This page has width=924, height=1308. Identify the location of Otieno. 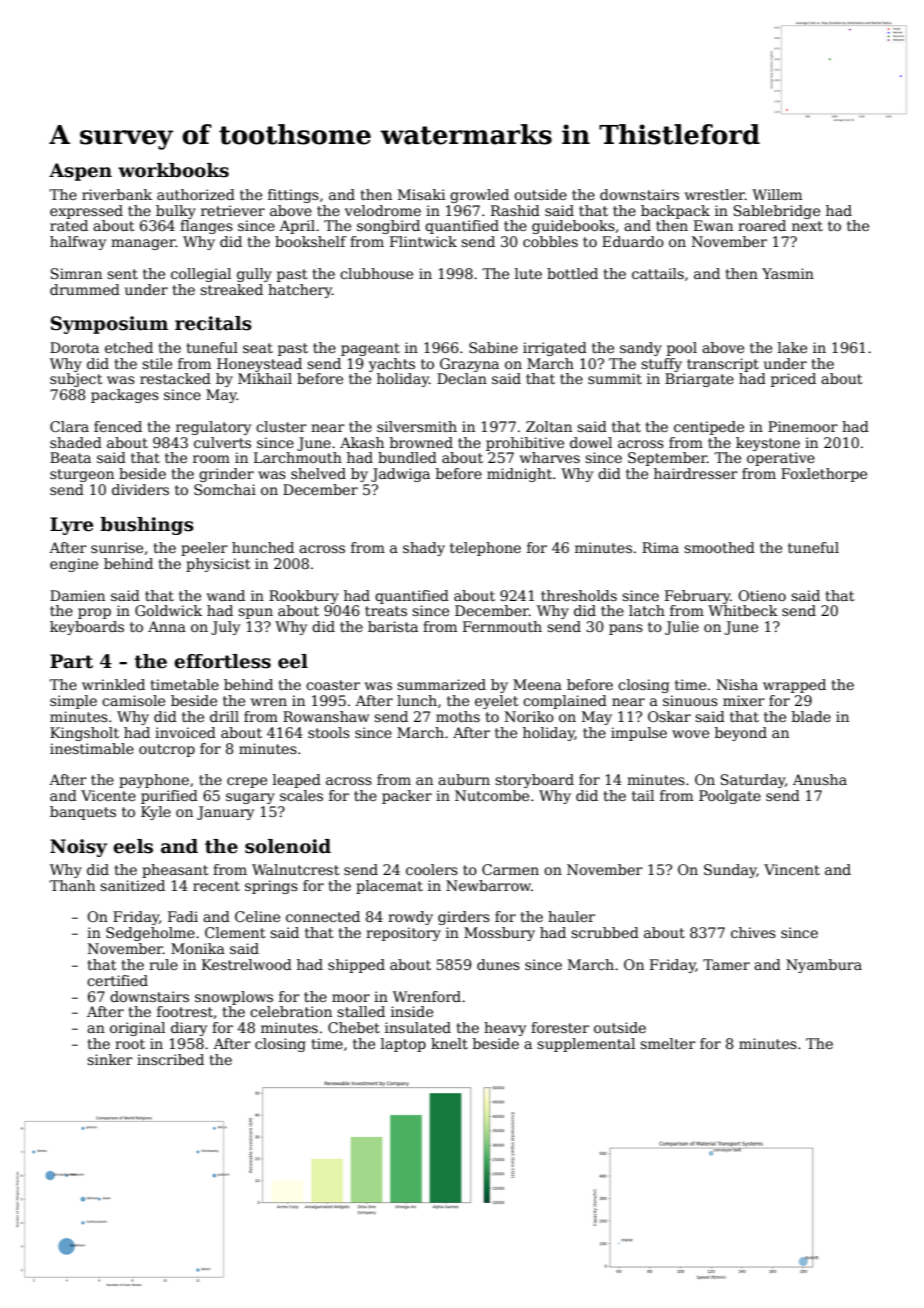
(762, 595).
